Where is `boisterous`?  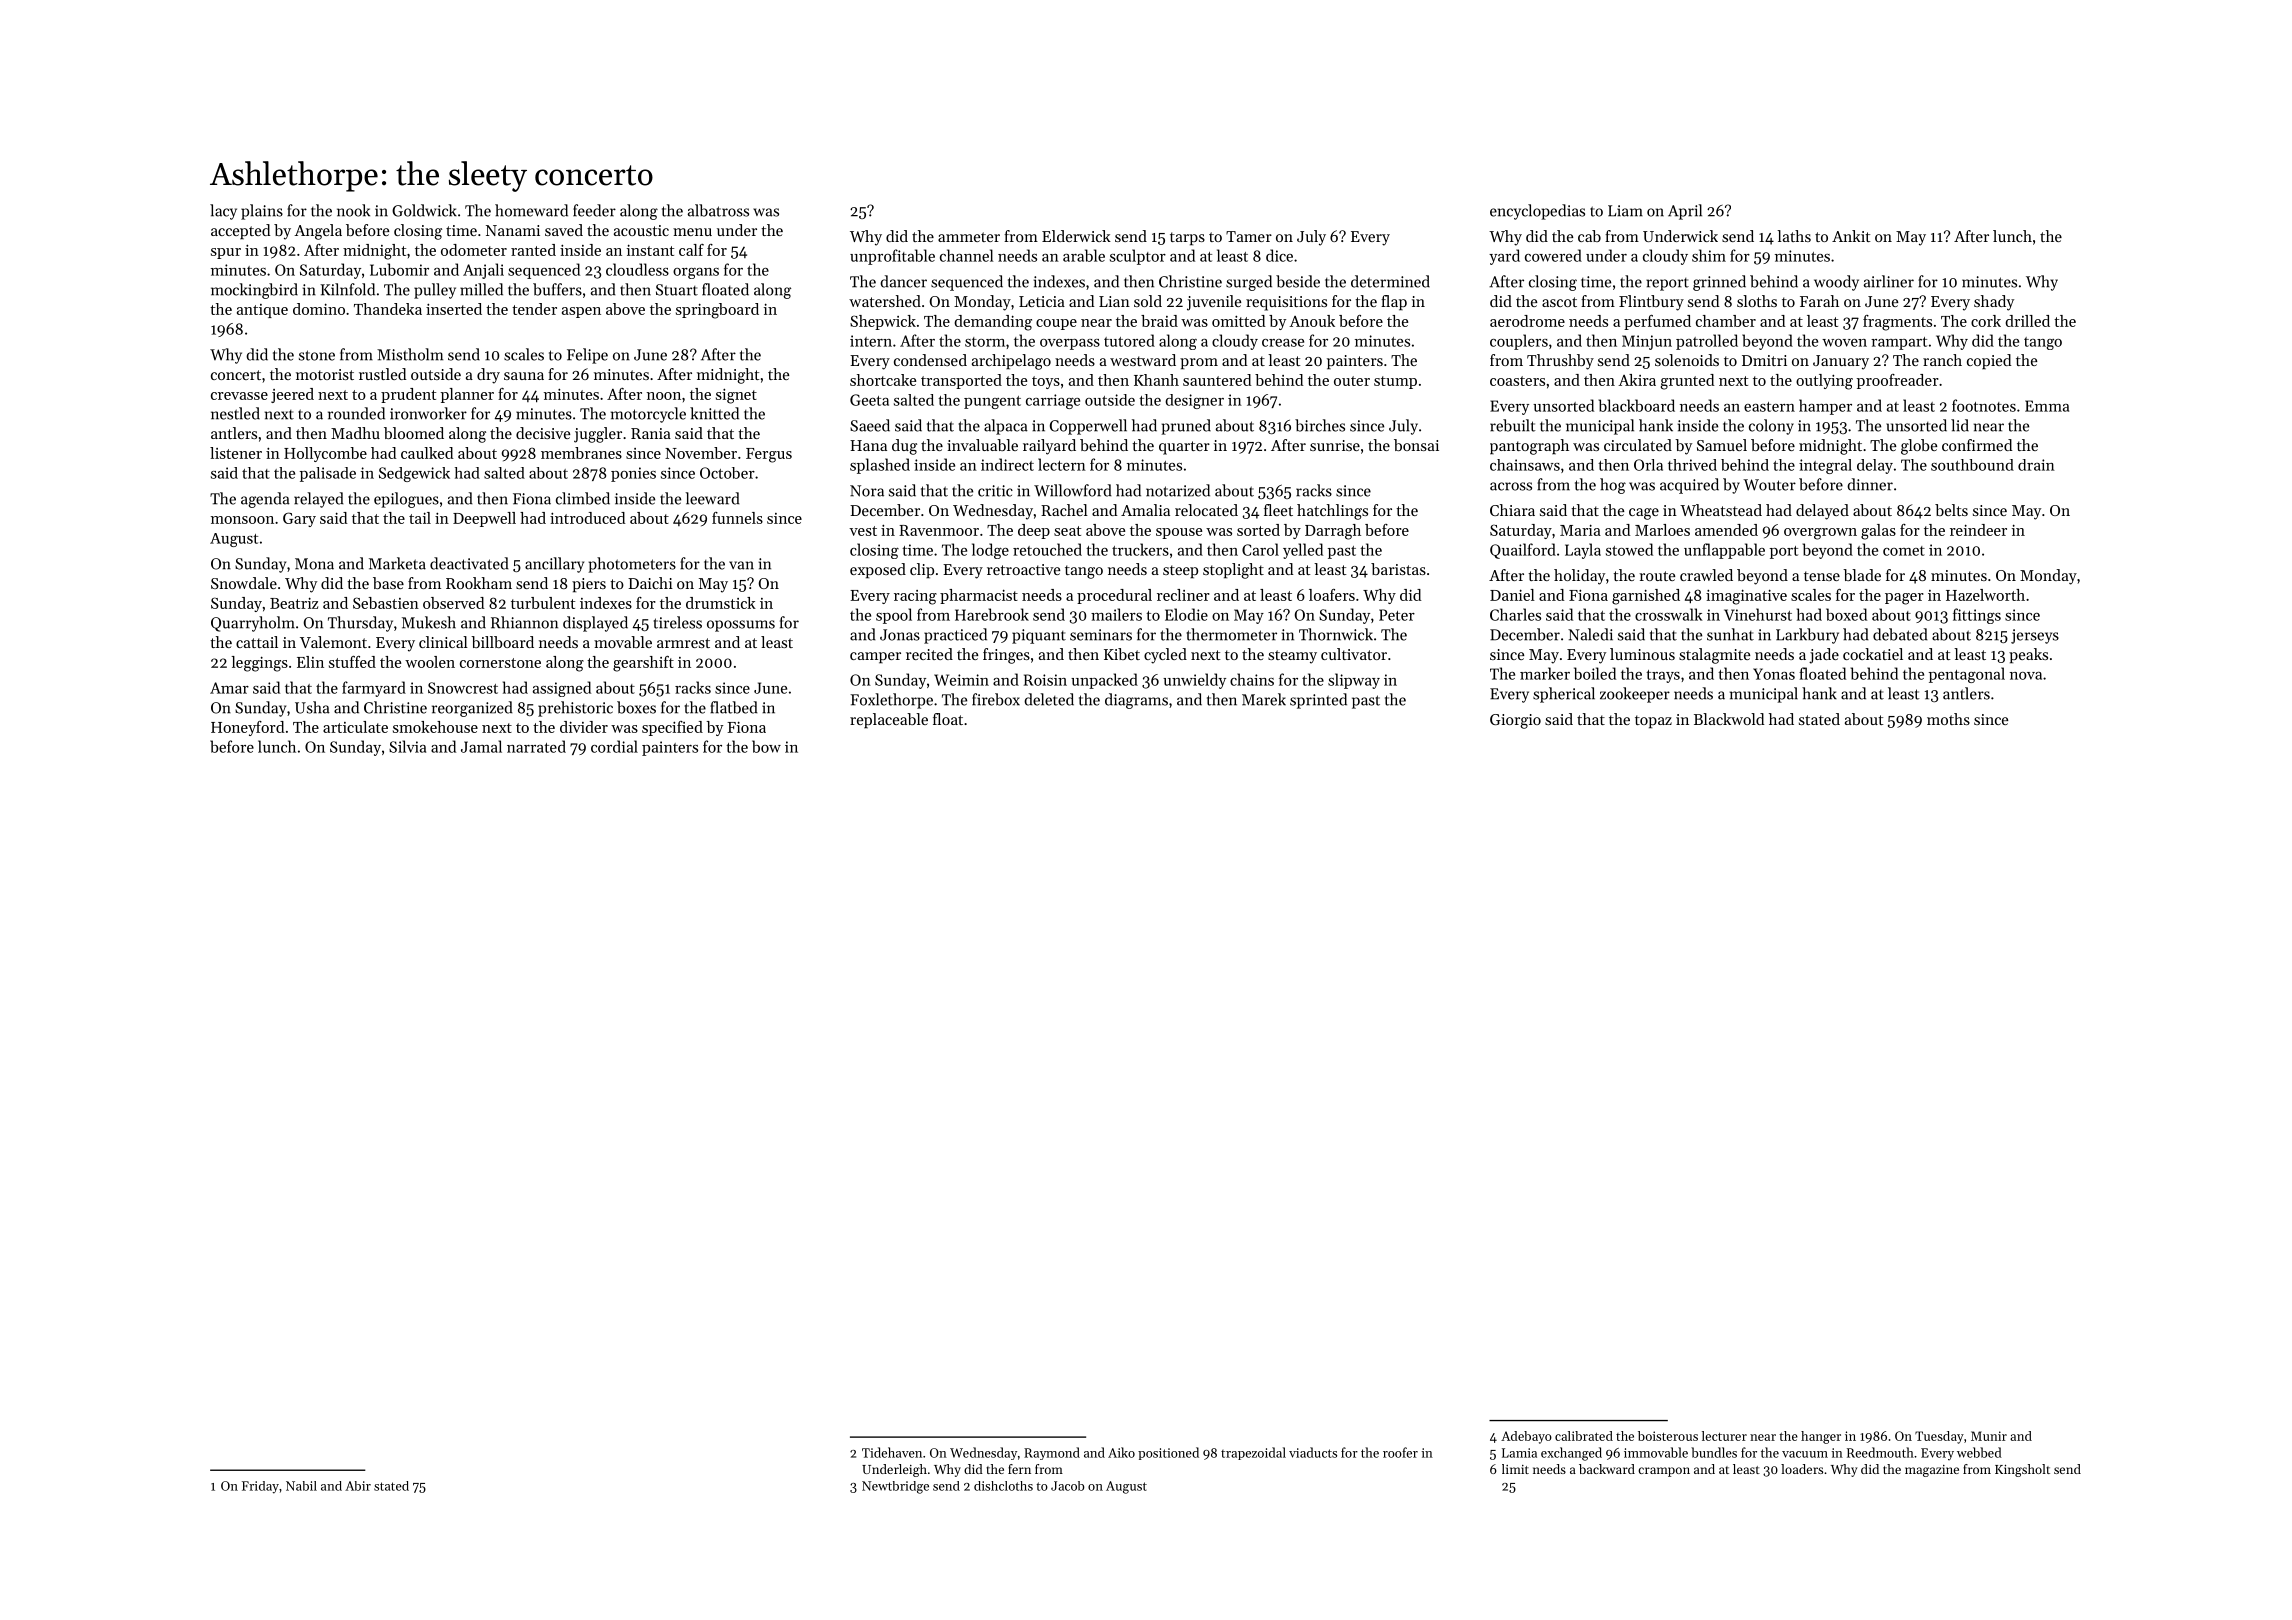
boisterous is located at coordinates (1668, 1436).
